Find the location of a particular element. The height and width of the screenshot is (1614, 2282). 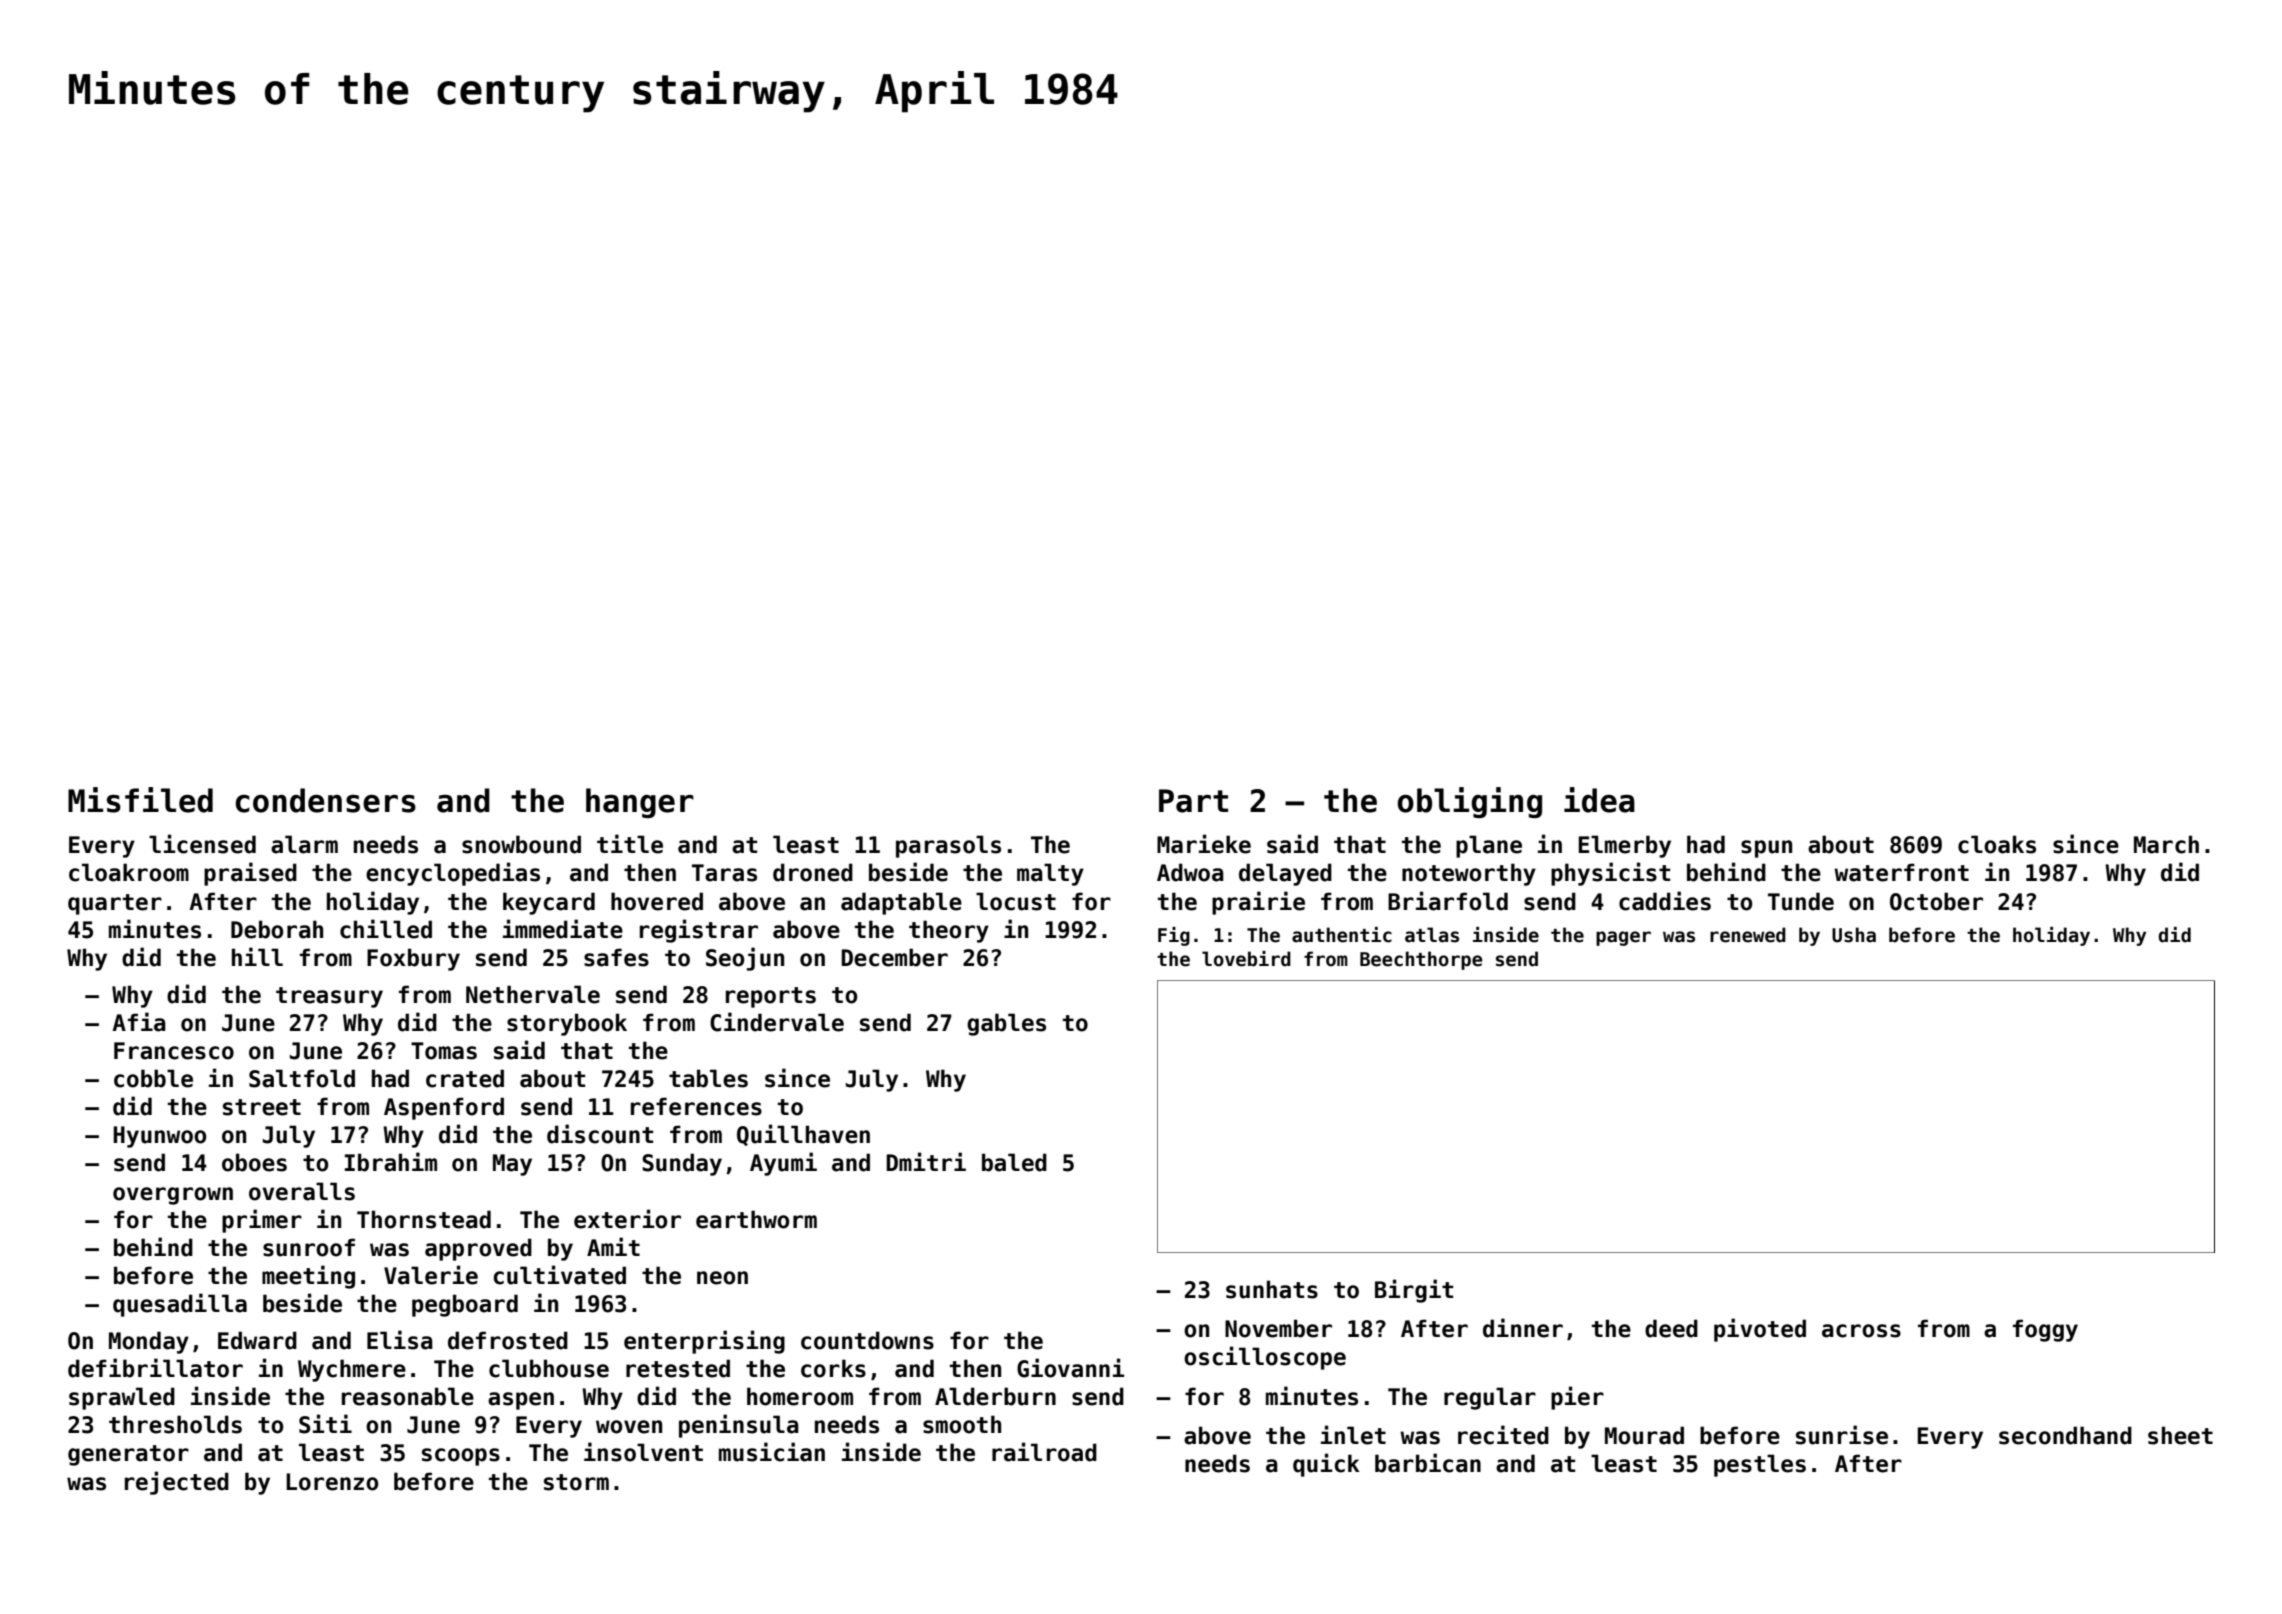

gables is located at coordinates (1006, 1024).
